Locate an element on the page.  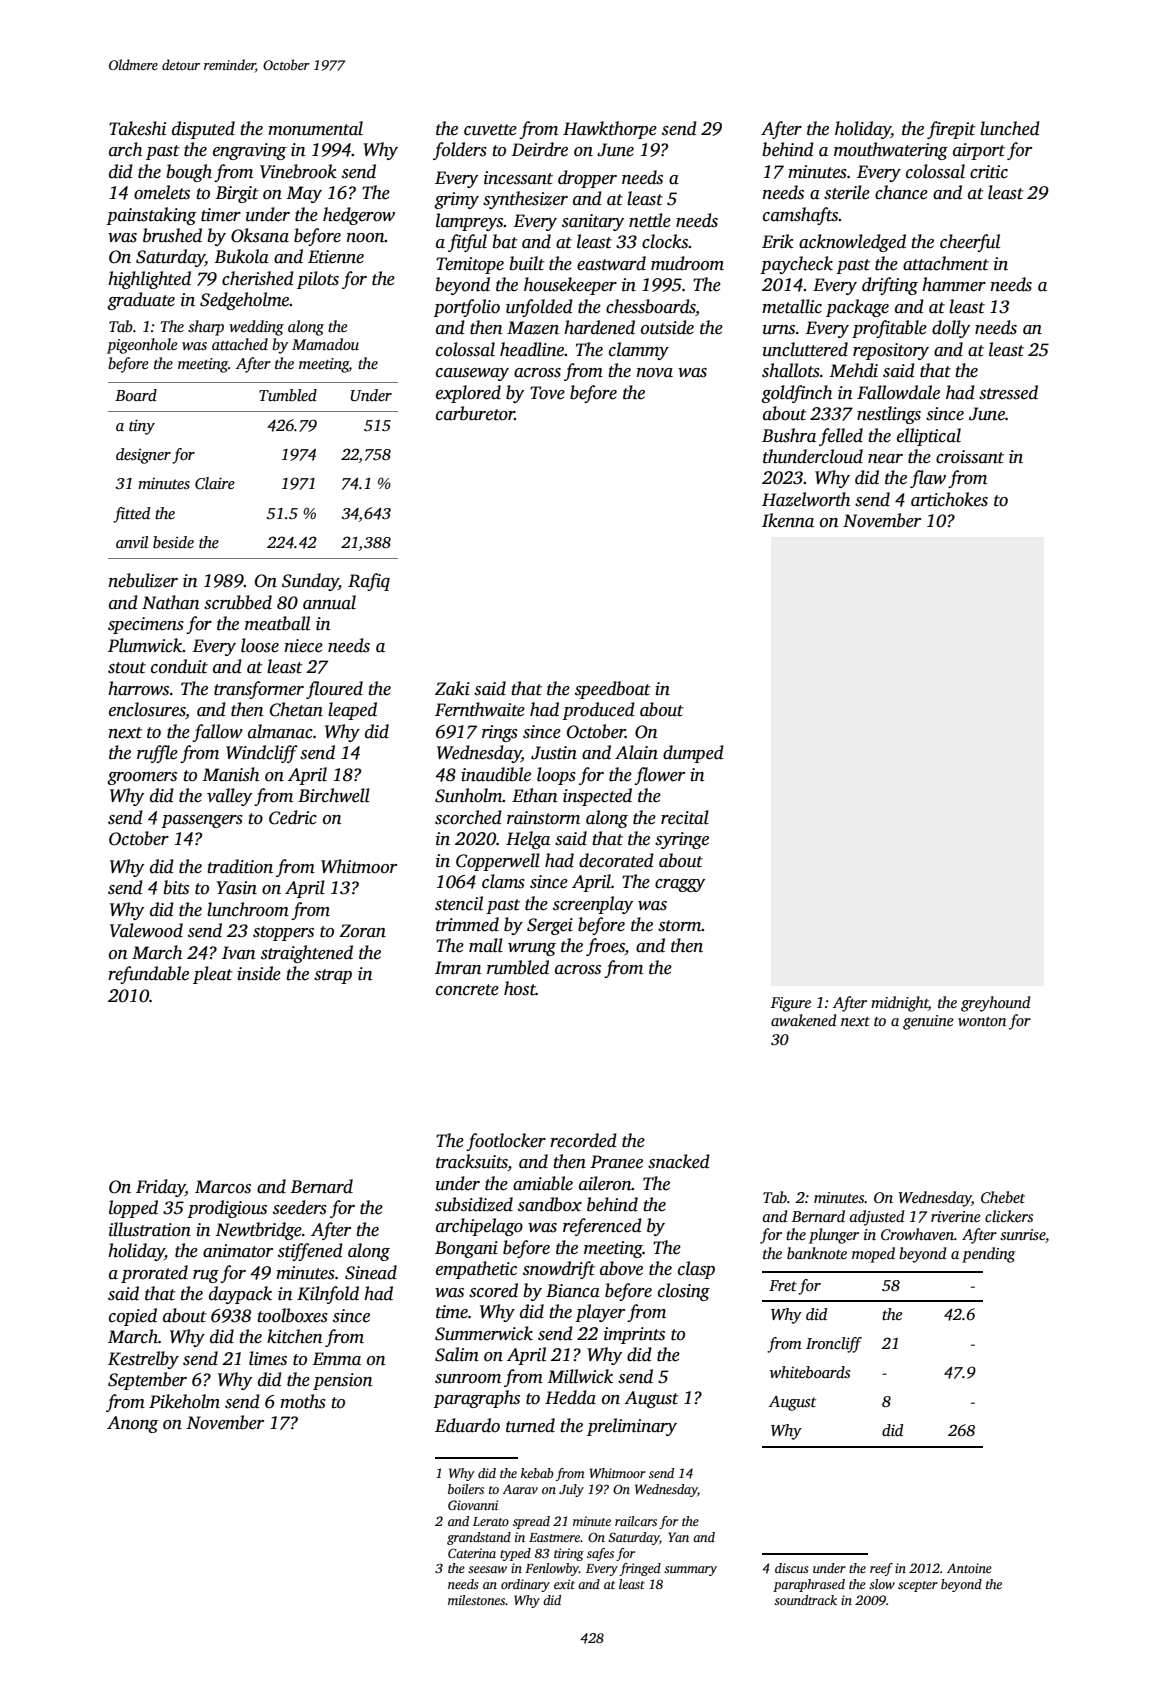
Hawkthorpe is located at coordinates (610, 130).
